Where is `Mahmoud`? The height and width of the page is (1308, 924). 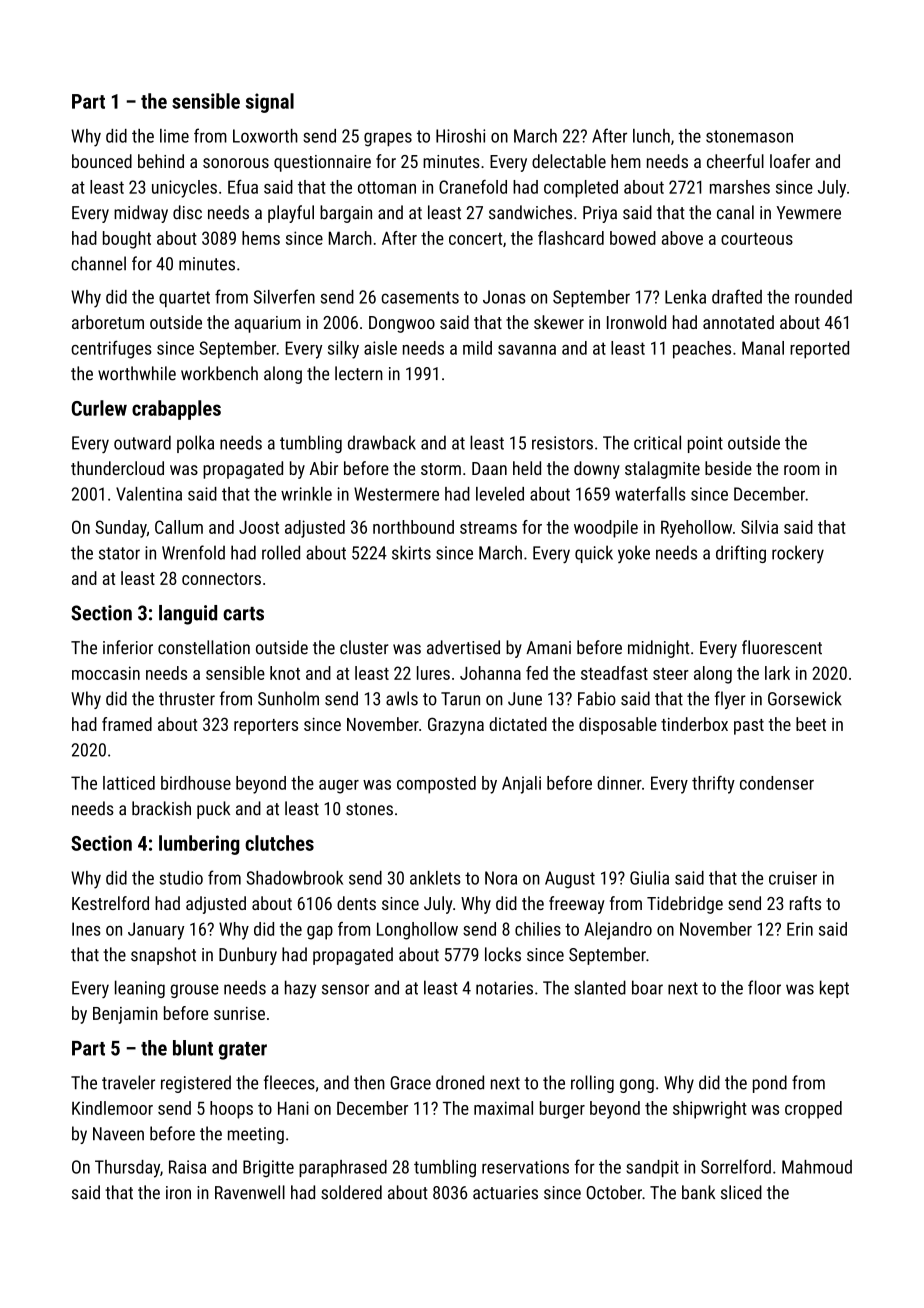
Mahmoud is located at coordinates (817, 1167).
